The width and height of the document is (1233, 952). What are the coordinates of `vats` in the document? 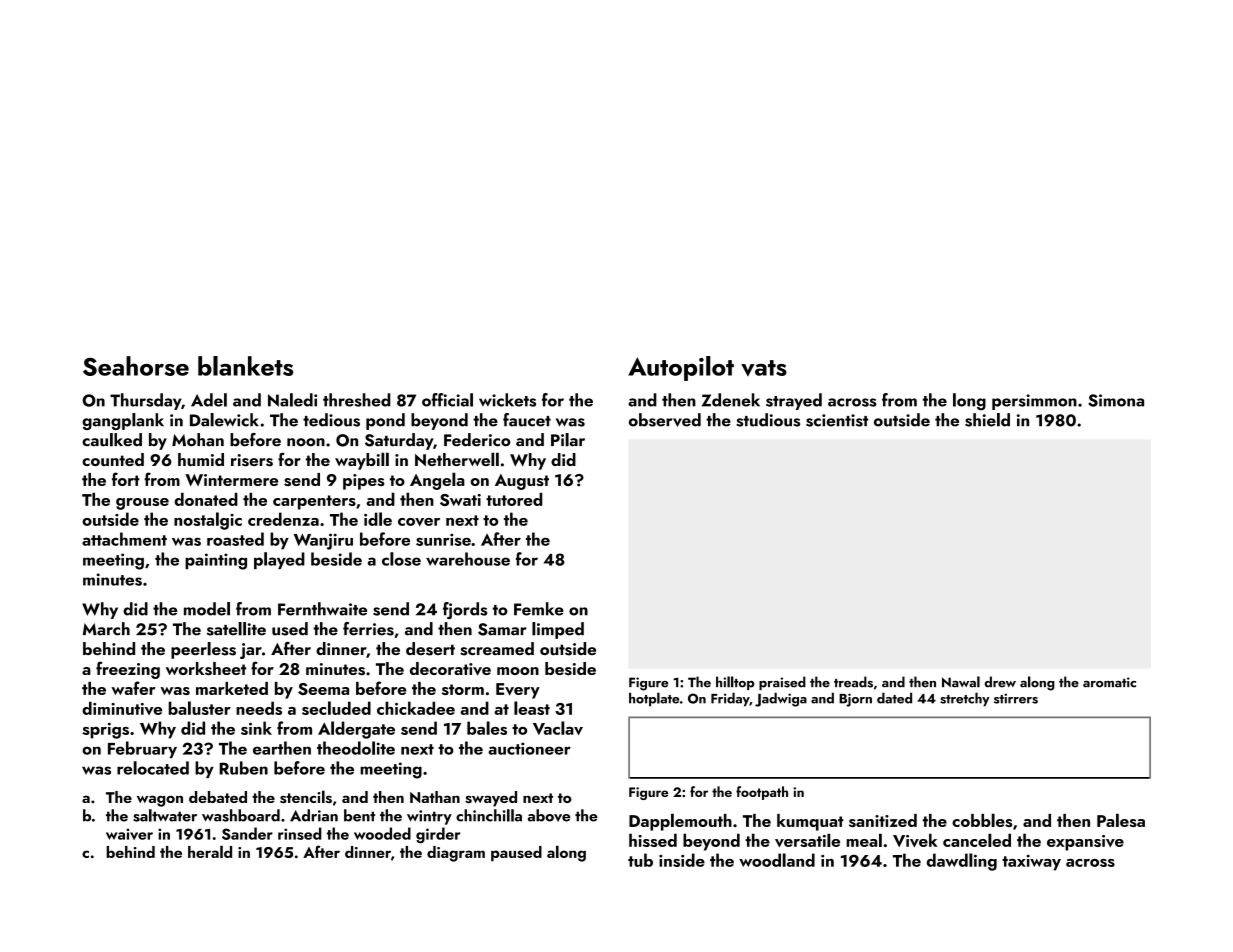 It's located at (764, 368).
